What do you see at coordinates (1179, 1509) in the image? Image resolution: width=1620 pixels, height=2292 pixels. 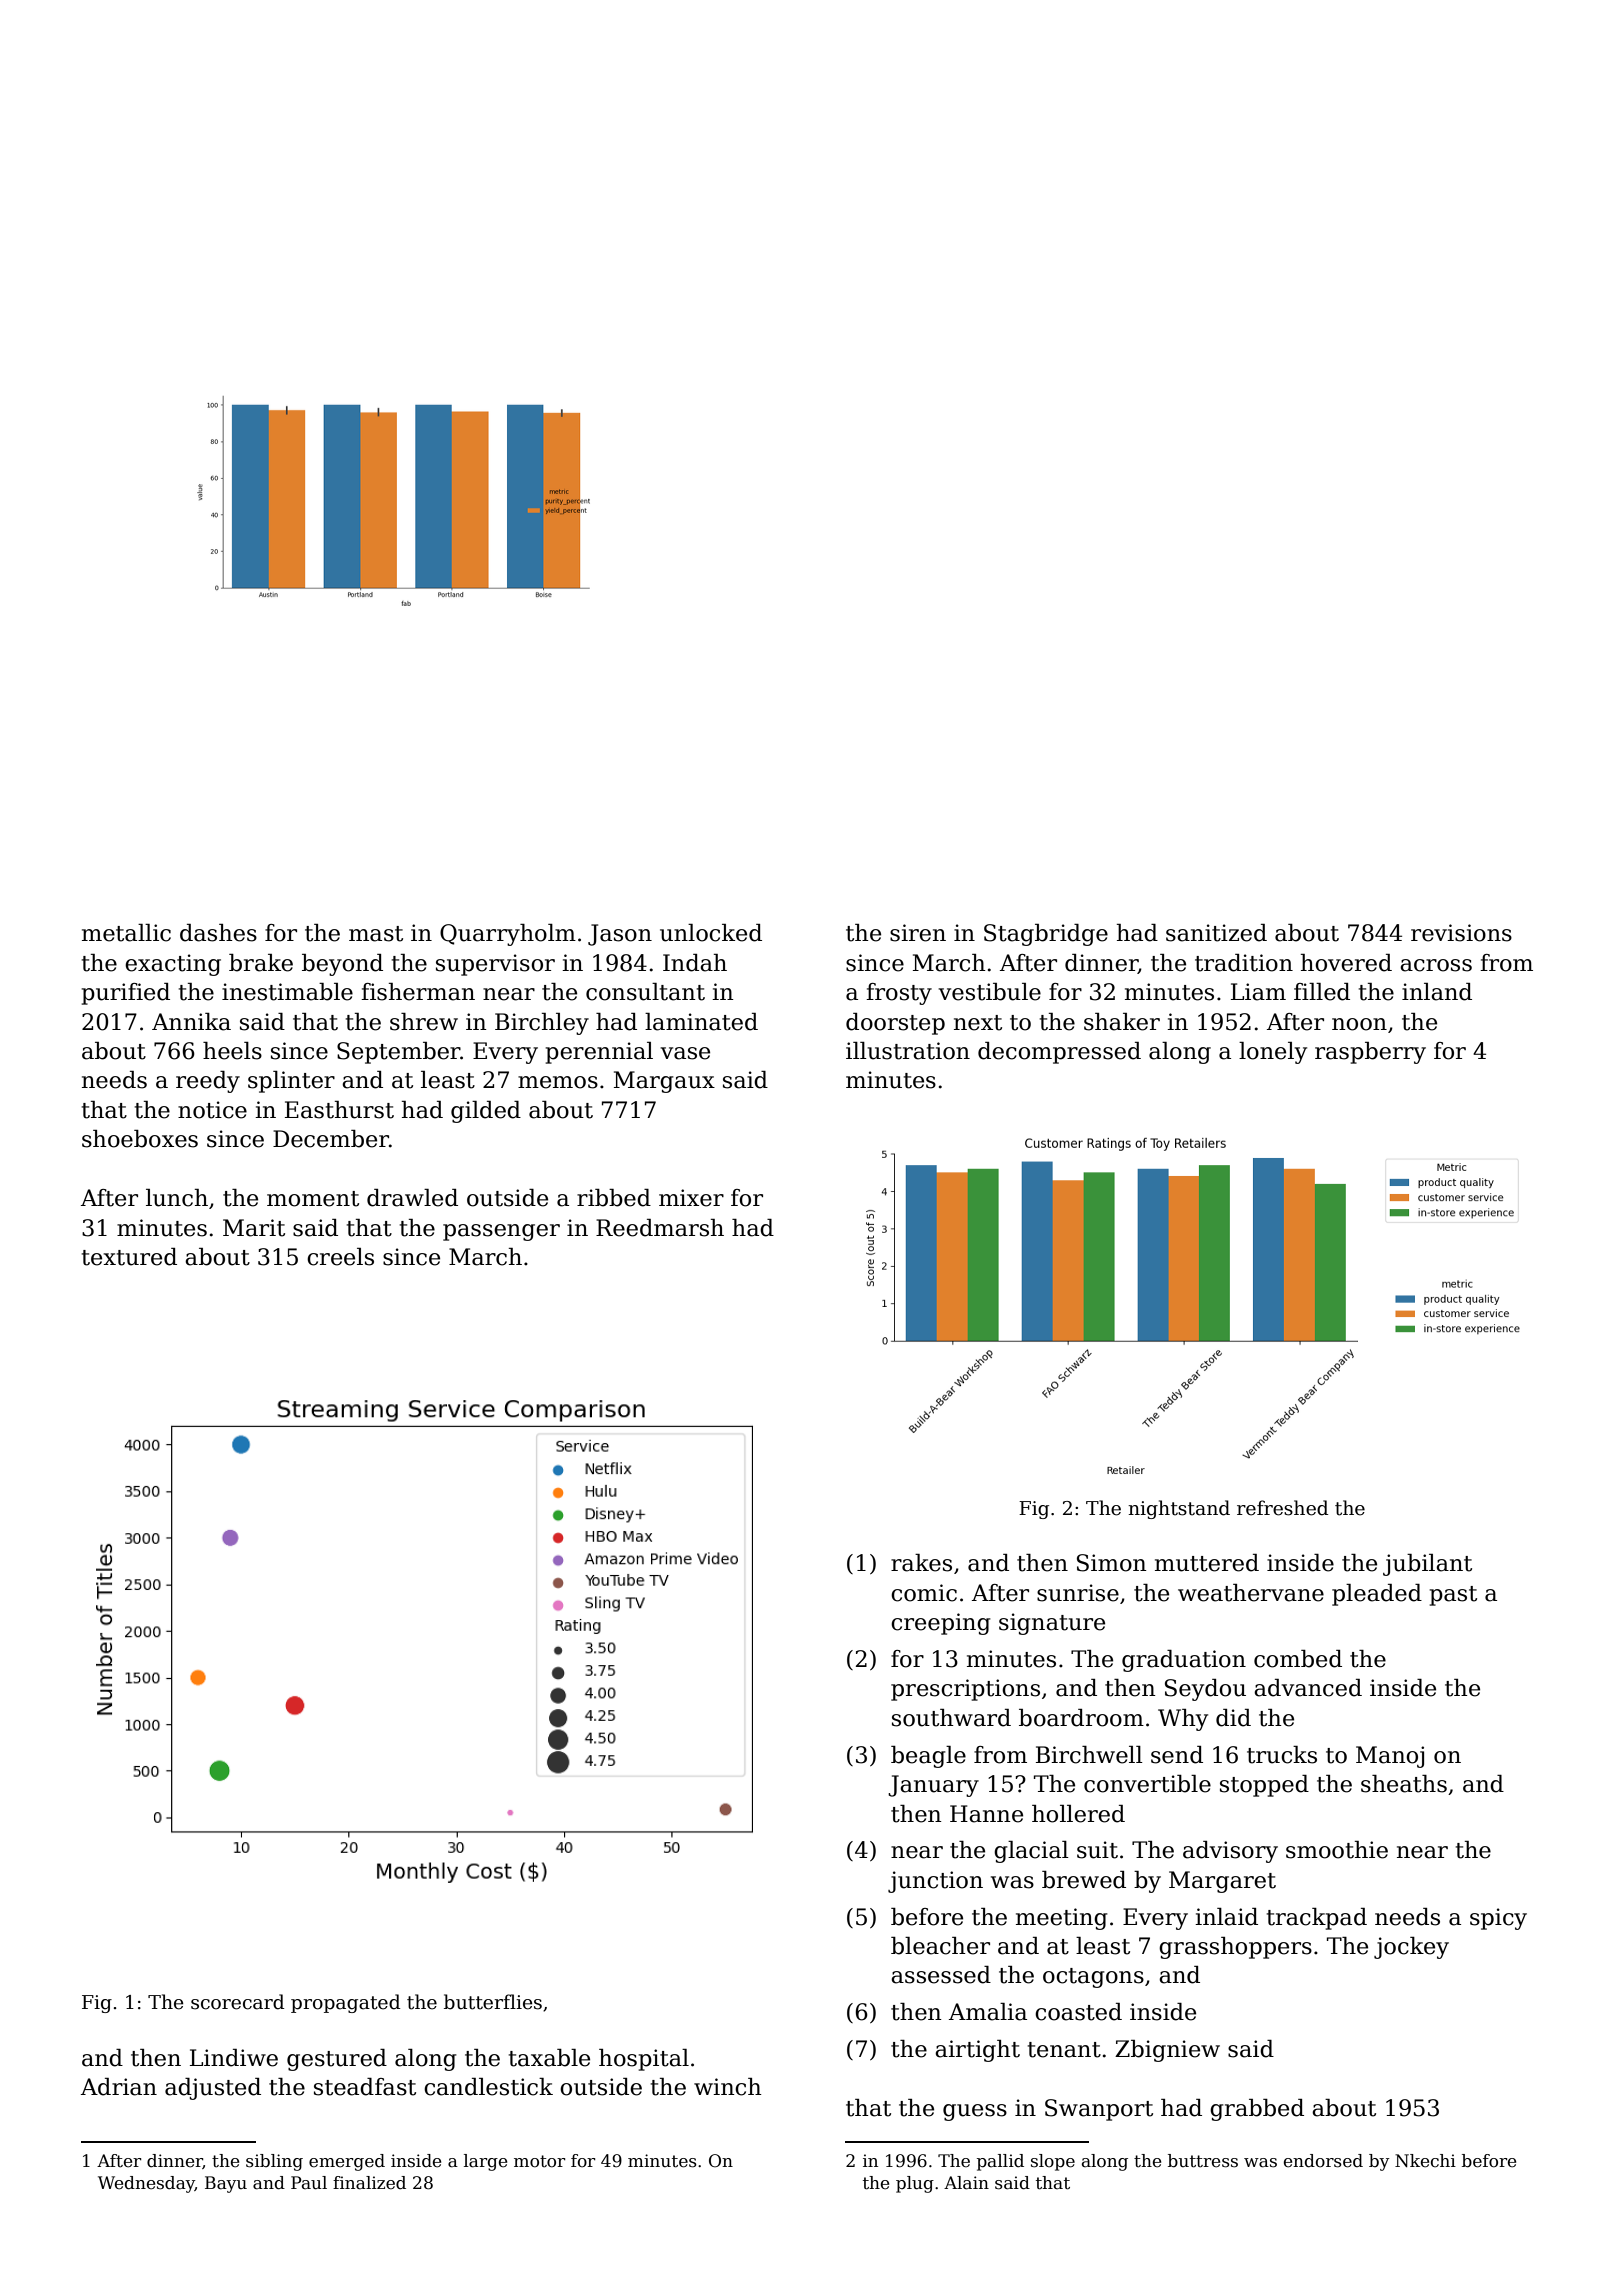 I see `nightstand` at bounding box center [1179, 1509].
